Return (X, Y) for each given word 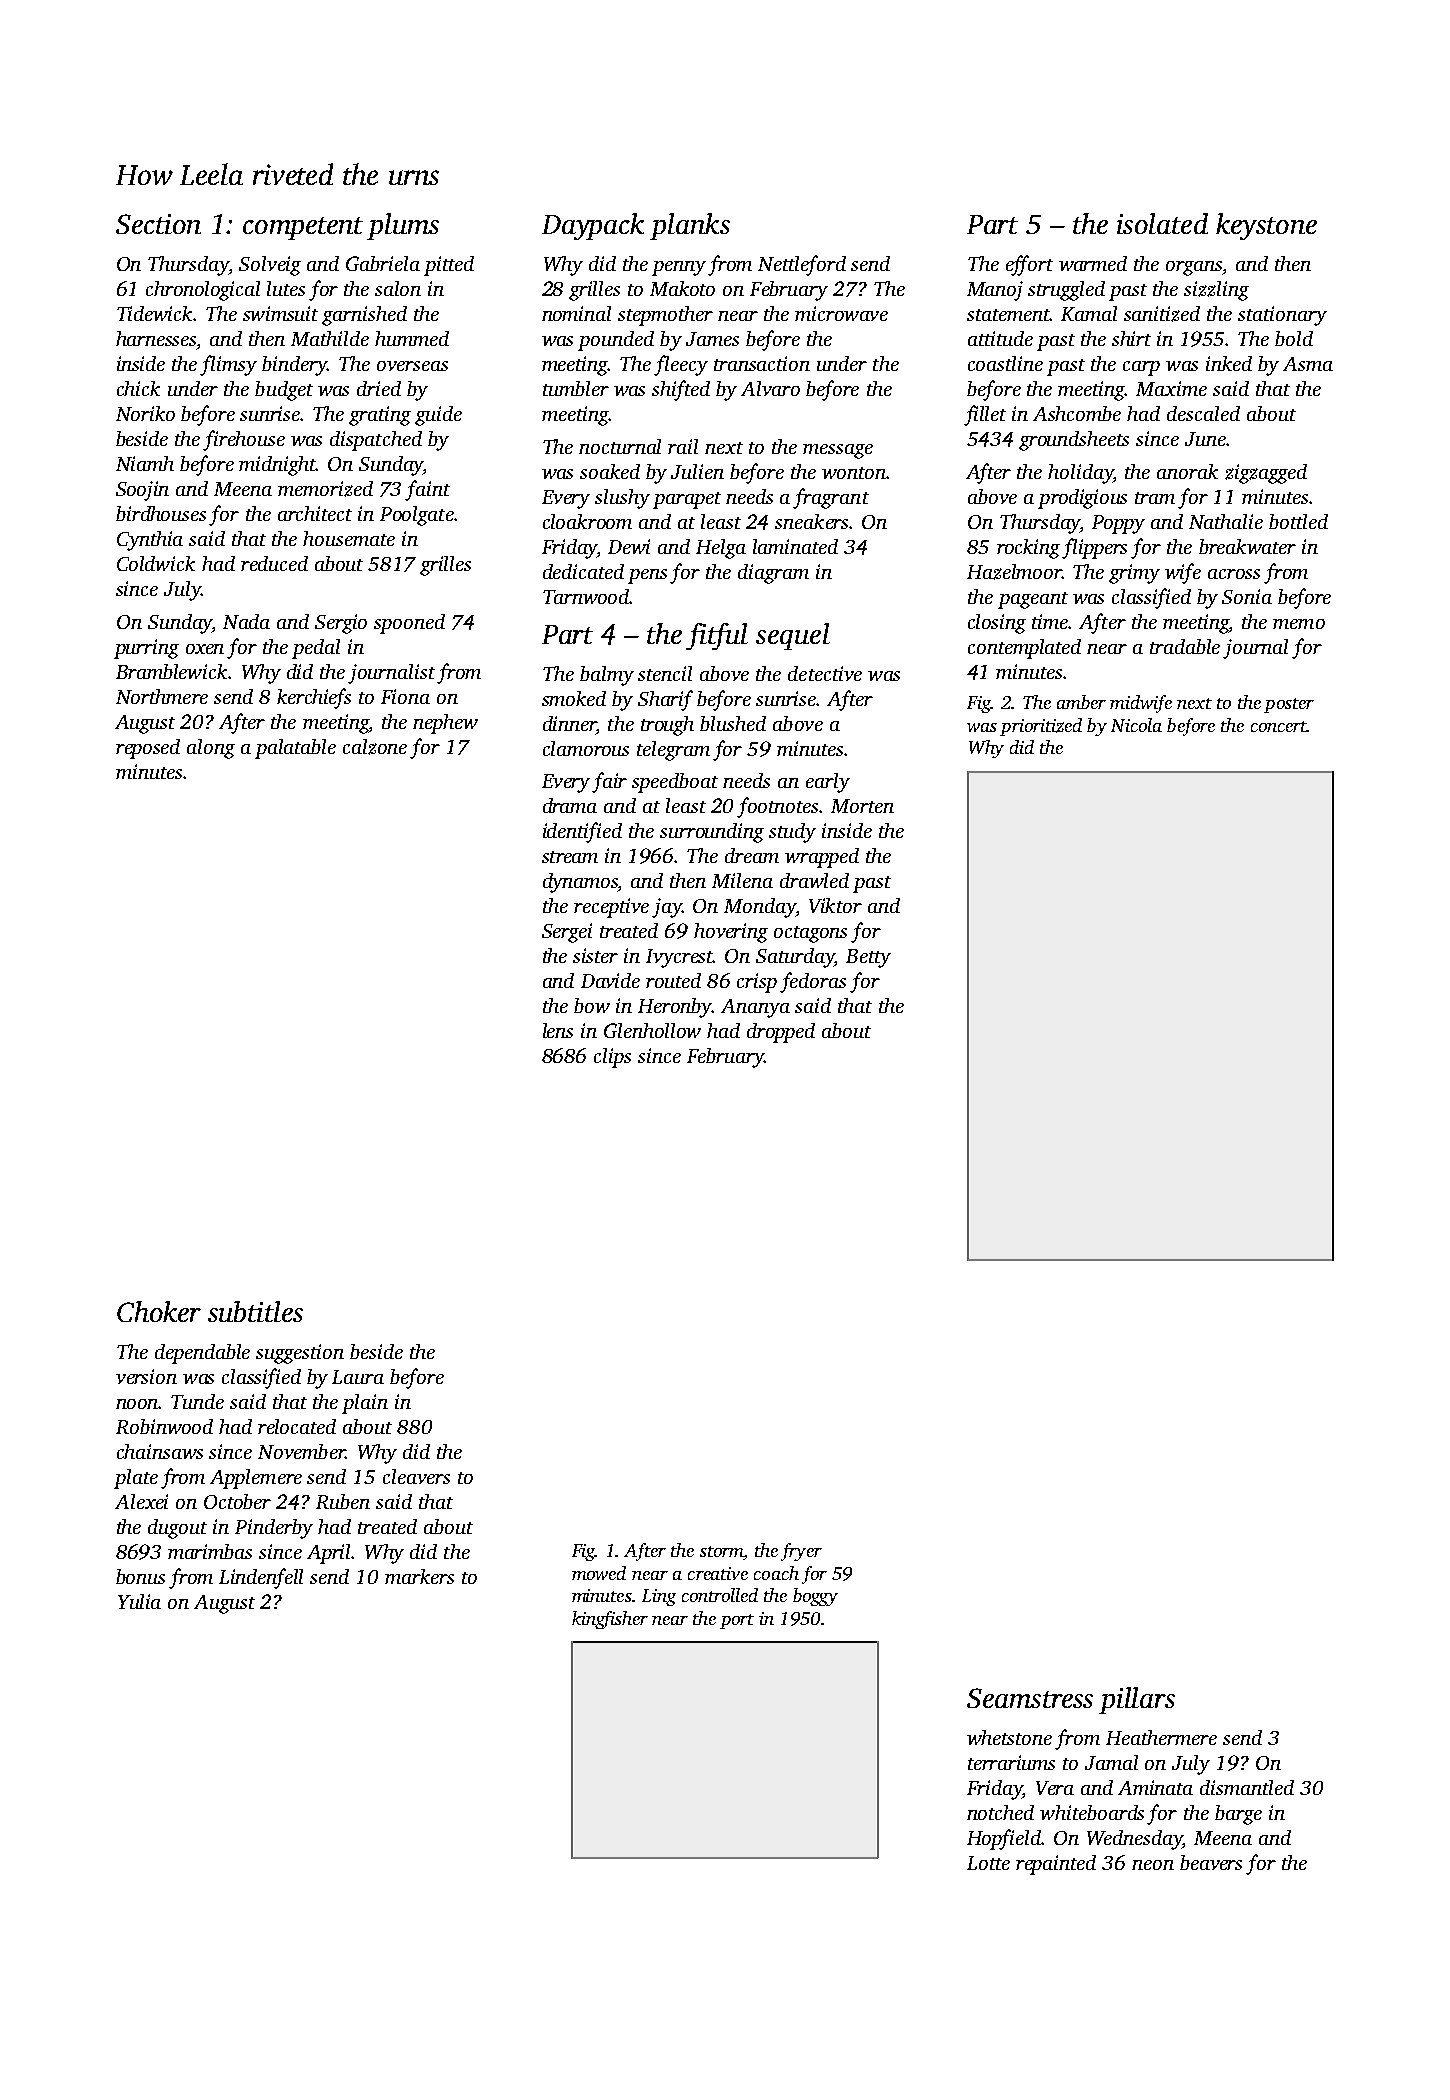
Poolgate (417, 516)
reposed (148, 749)
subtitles (255, 1311)
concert (1279, 726)
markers (419, 1576)
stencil (665, 673)
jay (667, 908)
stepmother (665, 316)
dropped (781, 1033)
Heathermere (1161, 1737)
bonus (140, 1576)
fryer (801, 1552)
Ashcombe (1077, 413)
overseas (412, 366)
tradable (1185, 646)
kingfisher (610, 1620)
